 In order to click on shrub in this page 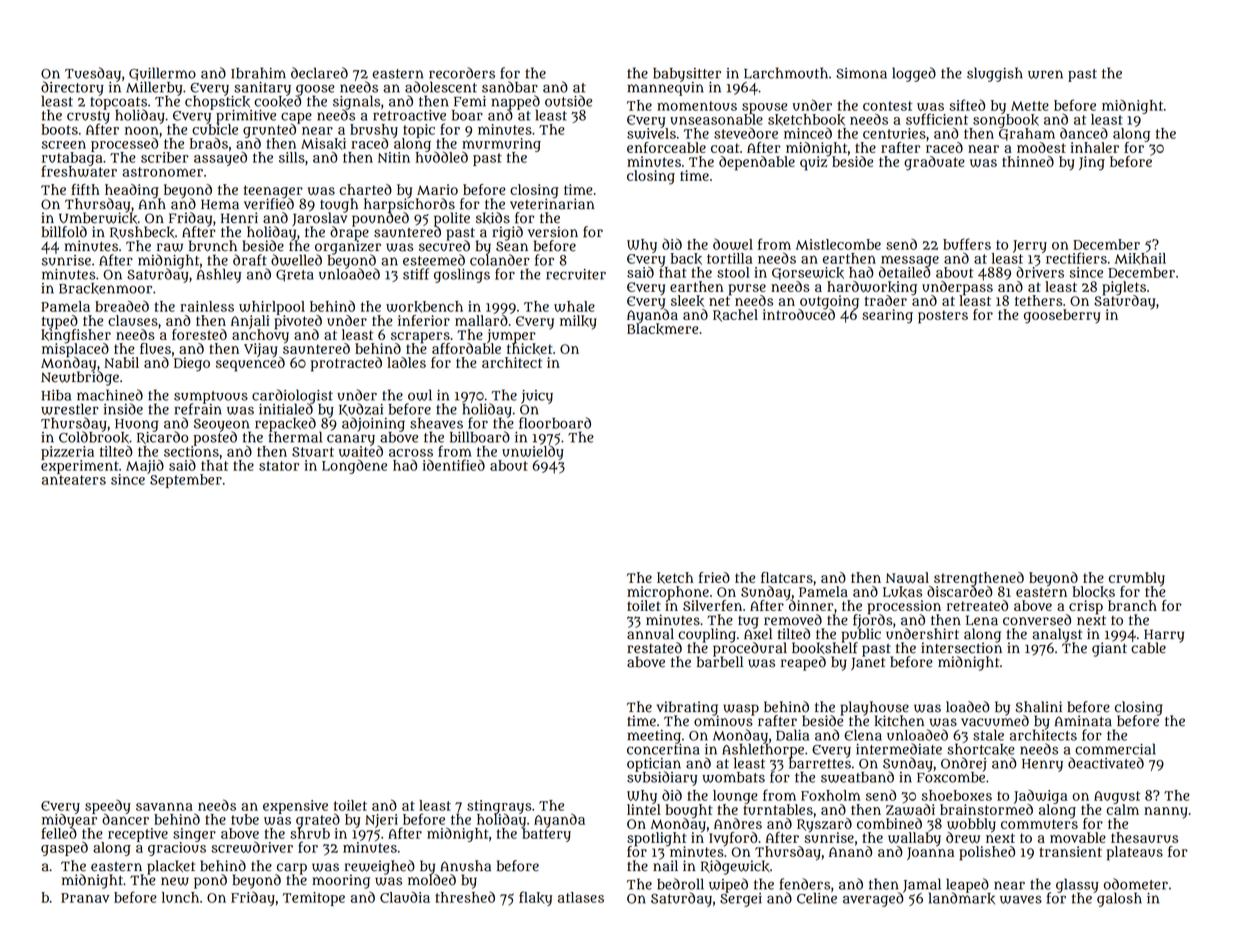, I will do `click(310, 833)`.
